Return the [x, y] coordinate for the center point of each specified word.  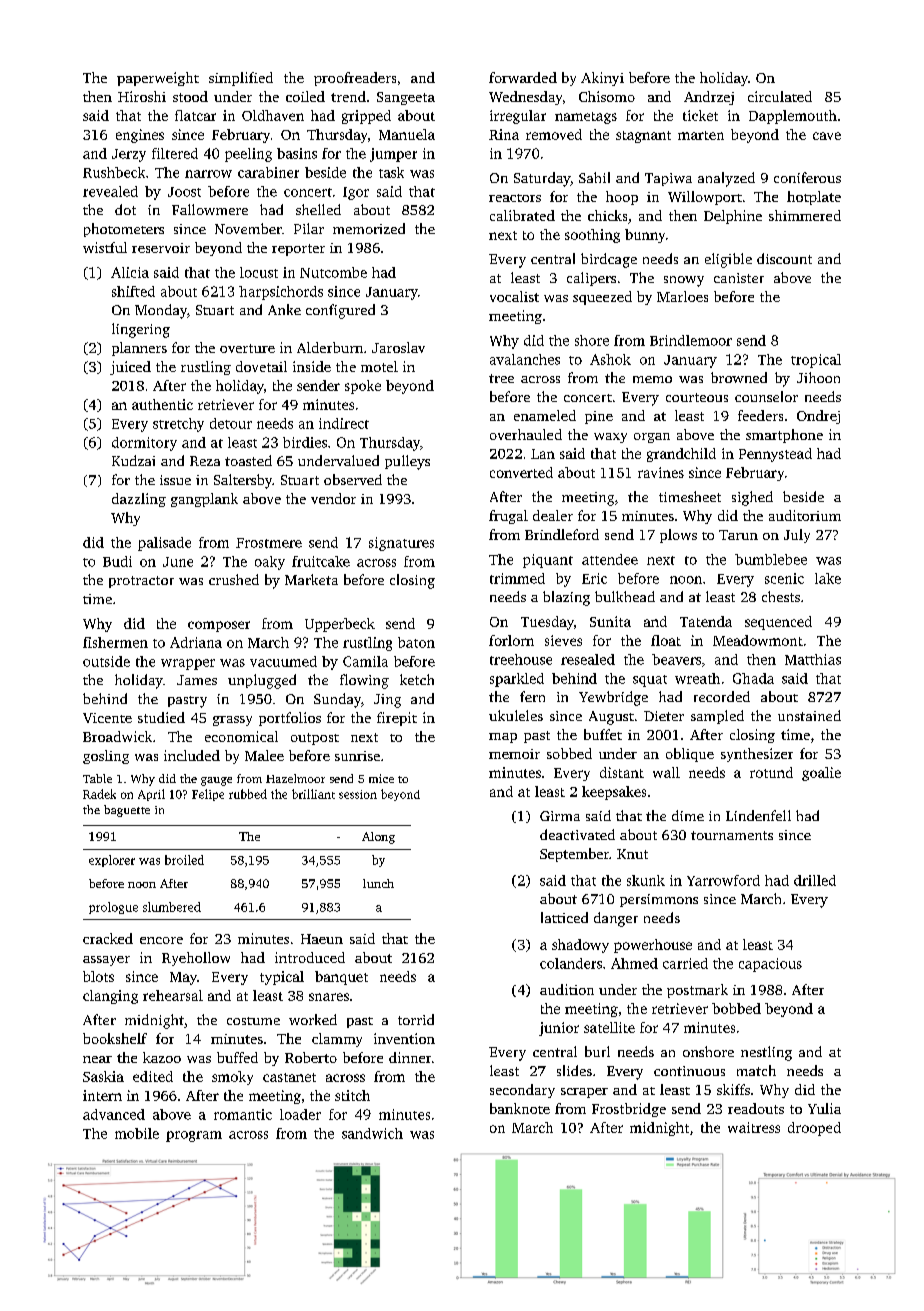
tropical [816, 361]
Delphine [733, 217]
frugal [508, 517]
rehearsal [173, 995]
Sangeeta [406, 98]
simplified [241, 79]
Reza [205, 461]
